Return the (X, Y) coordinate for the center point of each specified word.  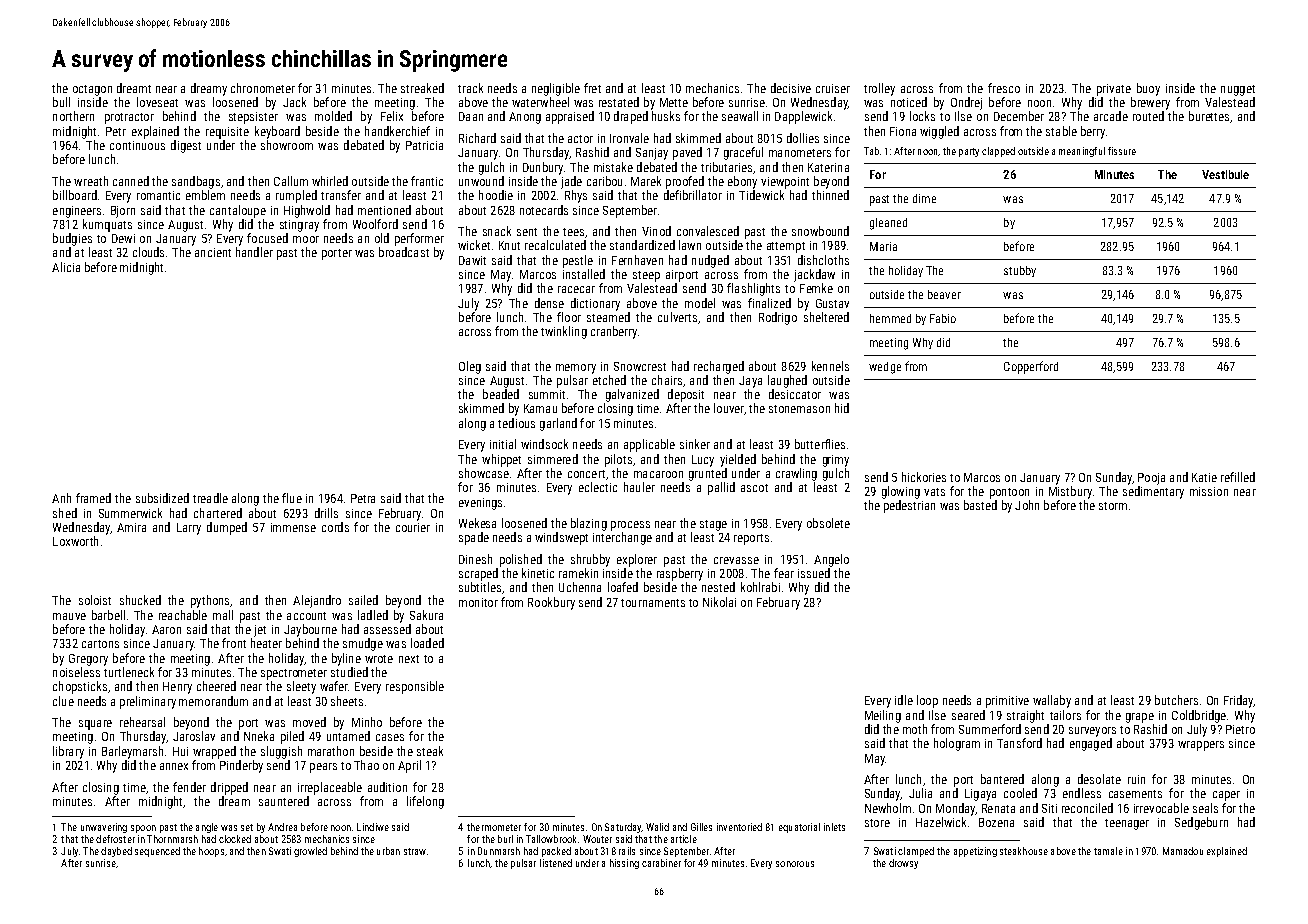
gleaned (888, 224)
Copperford (1031, 367)
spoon (143, 829)
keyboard (277, 132)
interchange (622, 538)
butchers (1176, 700)
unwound (481, 181)
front (234, 643)
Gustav (832, 303)
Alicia (66, 267)
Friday (1238, 701)
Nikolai (719, 602)
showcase (484, 473)
